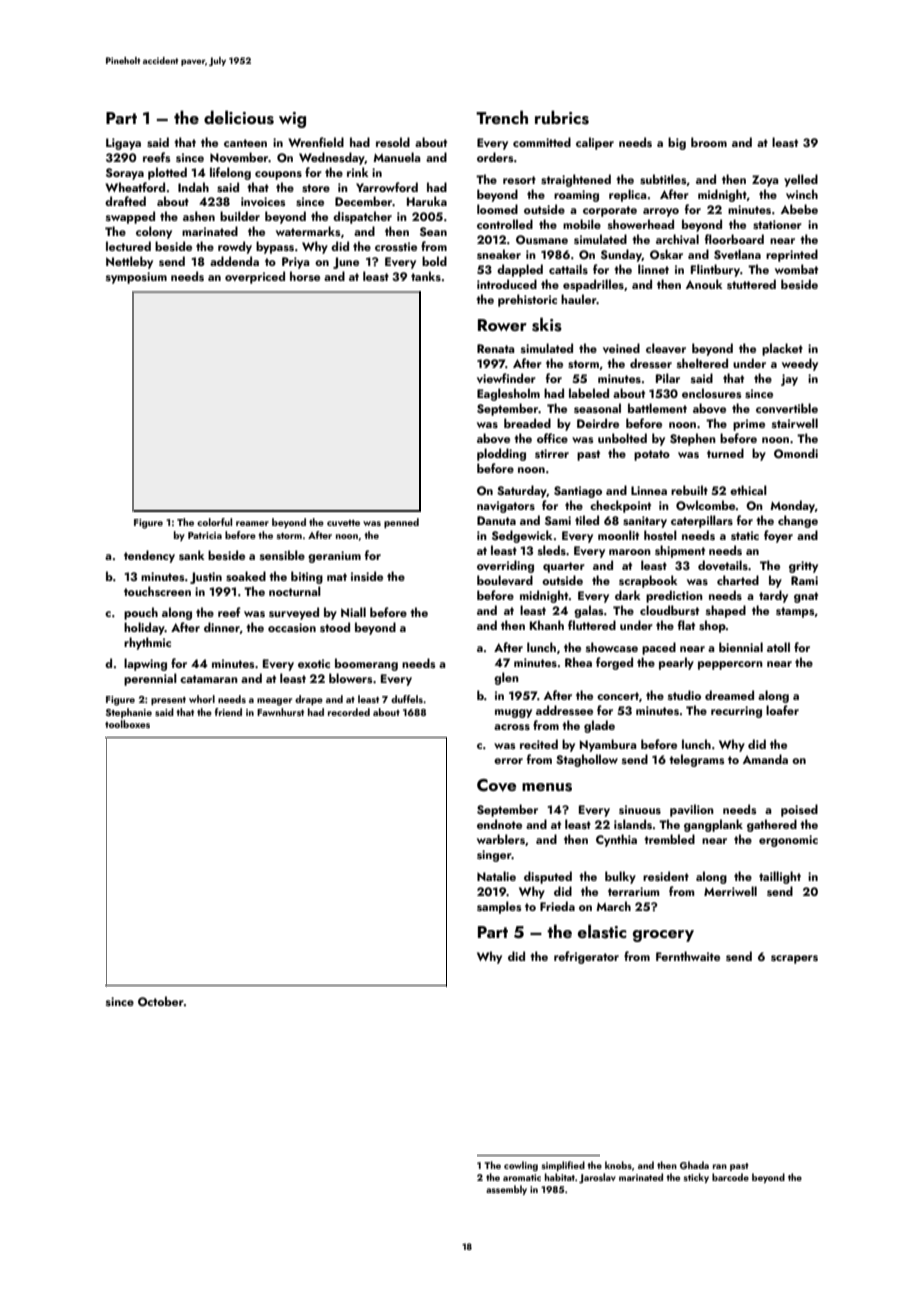 This page has height=1308, width=924. I want to click on Jaroslav, so click(597, 1178).
